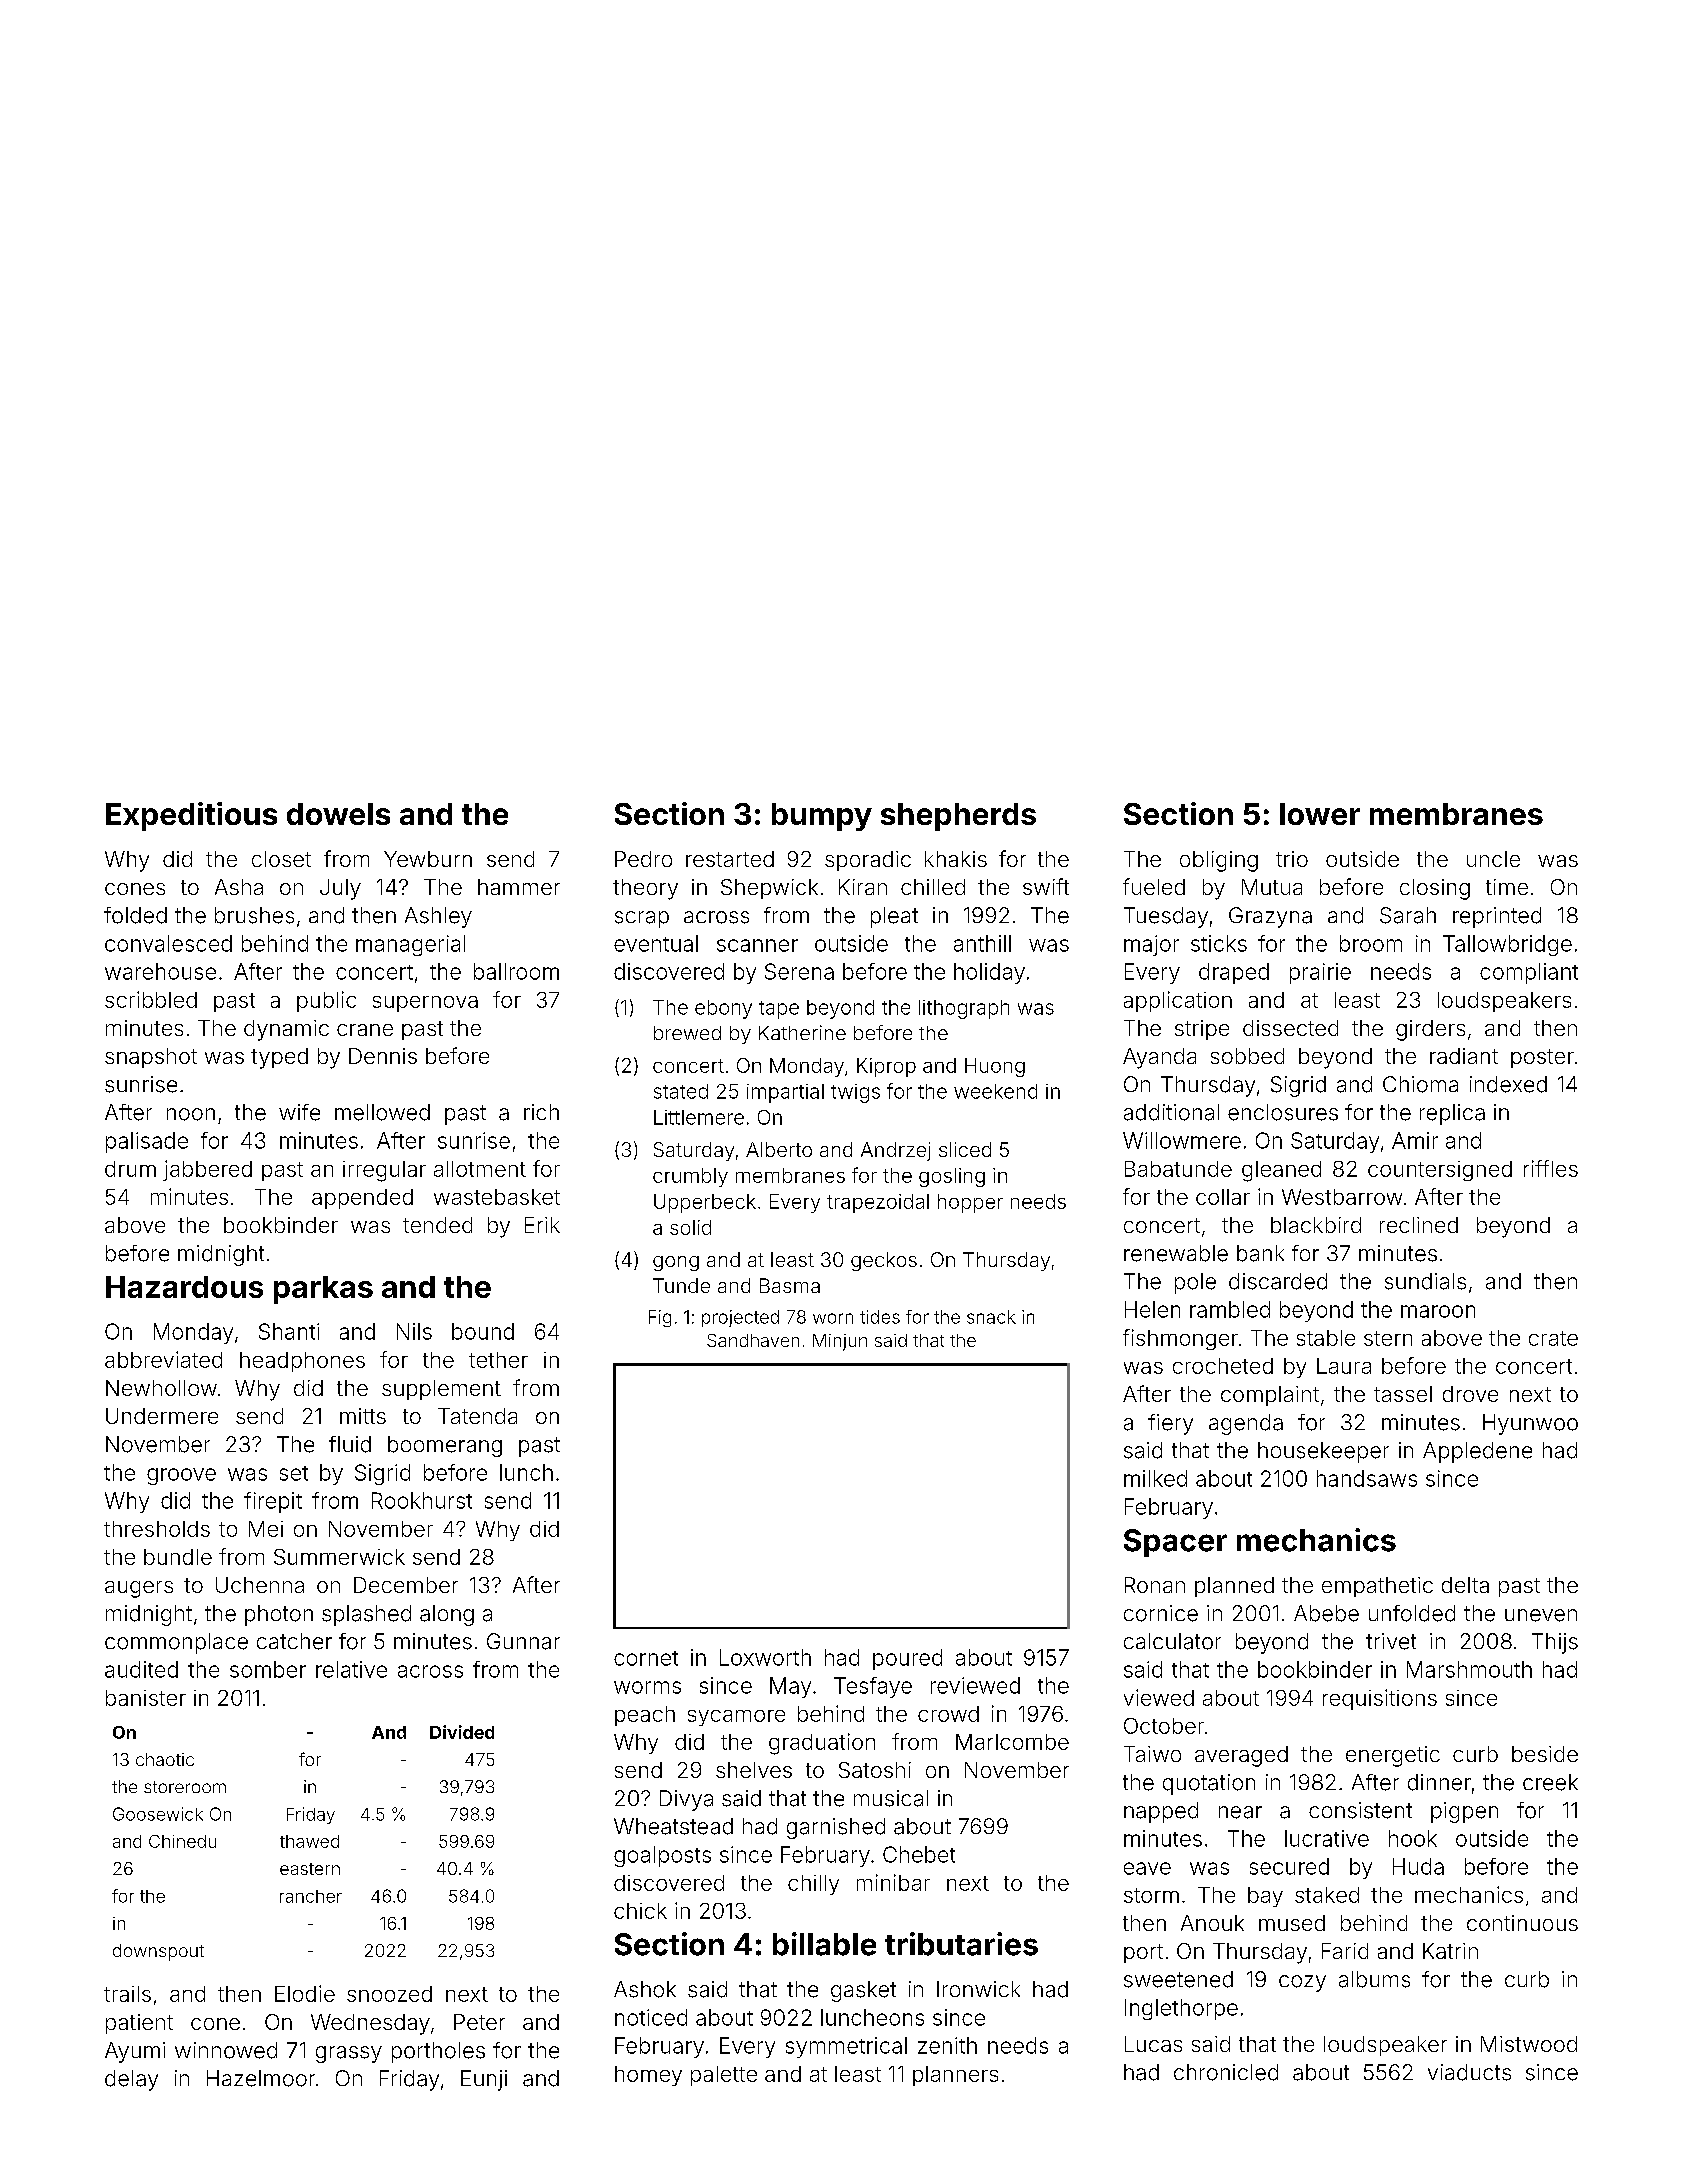  Describe the element at coordinates (151, 999) in the screenshot. I see `scribbled` at that location.
